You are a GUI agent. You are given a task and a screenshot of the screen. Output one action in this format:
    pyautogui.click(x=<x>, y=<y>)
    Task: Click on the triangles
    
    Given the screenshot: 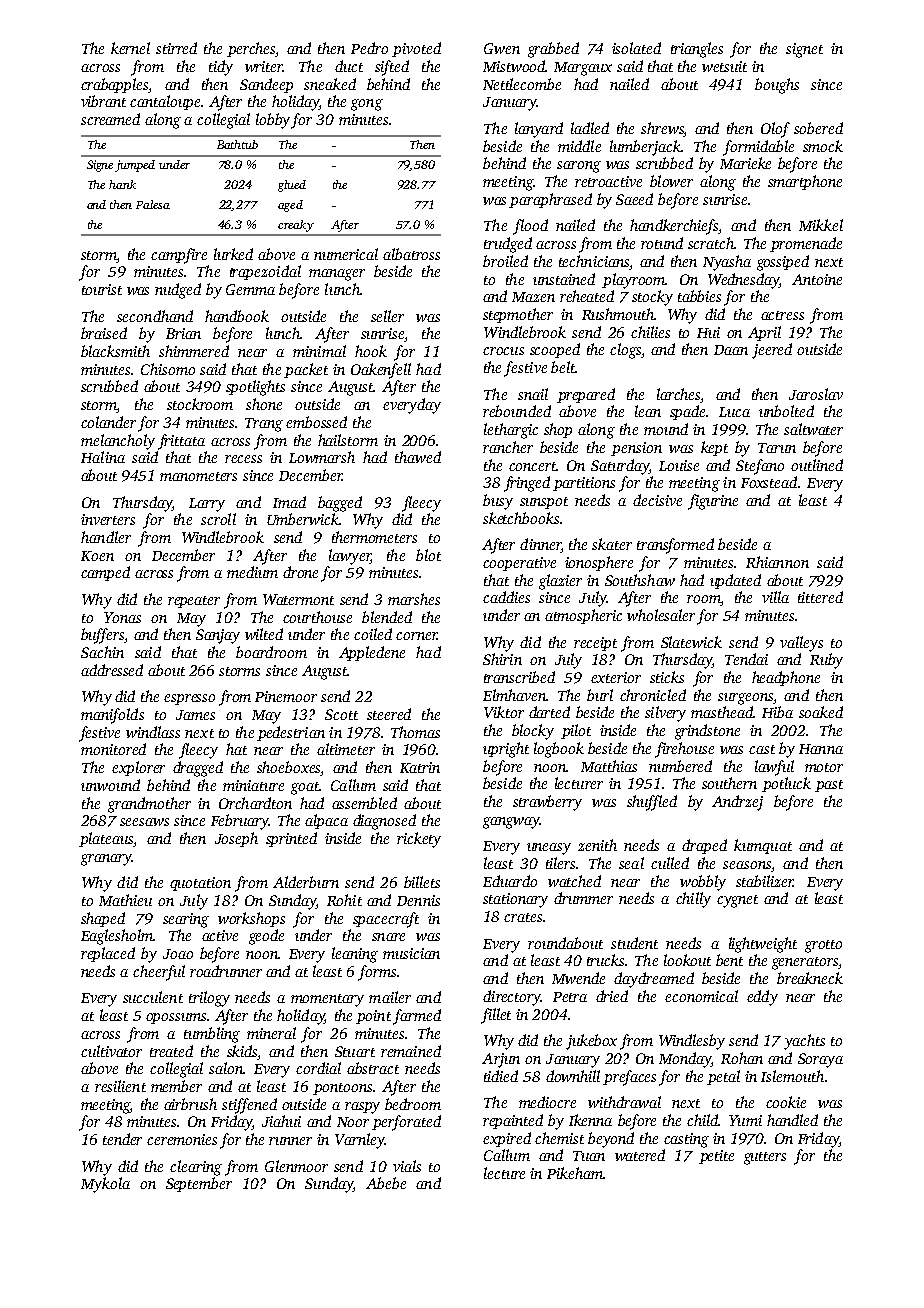 What is the action you would take?
    pyautogui.click(x=697, y=50)
